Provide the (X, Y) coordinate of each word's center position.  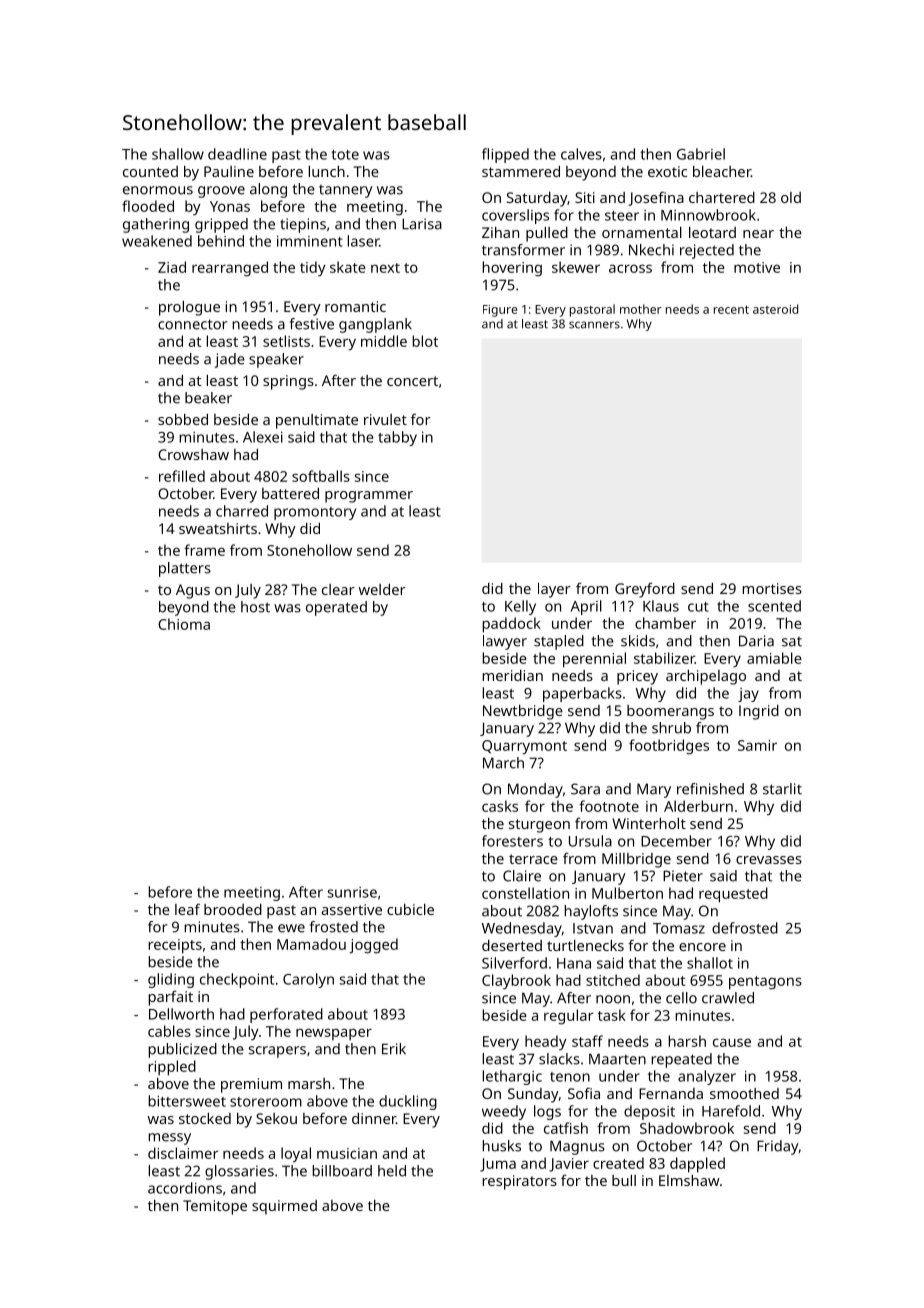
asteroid (775, 309)
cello (681, 998)
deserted (512, 945)
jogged (373, 946)
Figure (500, 311)
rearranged (230, 269)
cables (169, 1031)
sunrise (352, 892)
